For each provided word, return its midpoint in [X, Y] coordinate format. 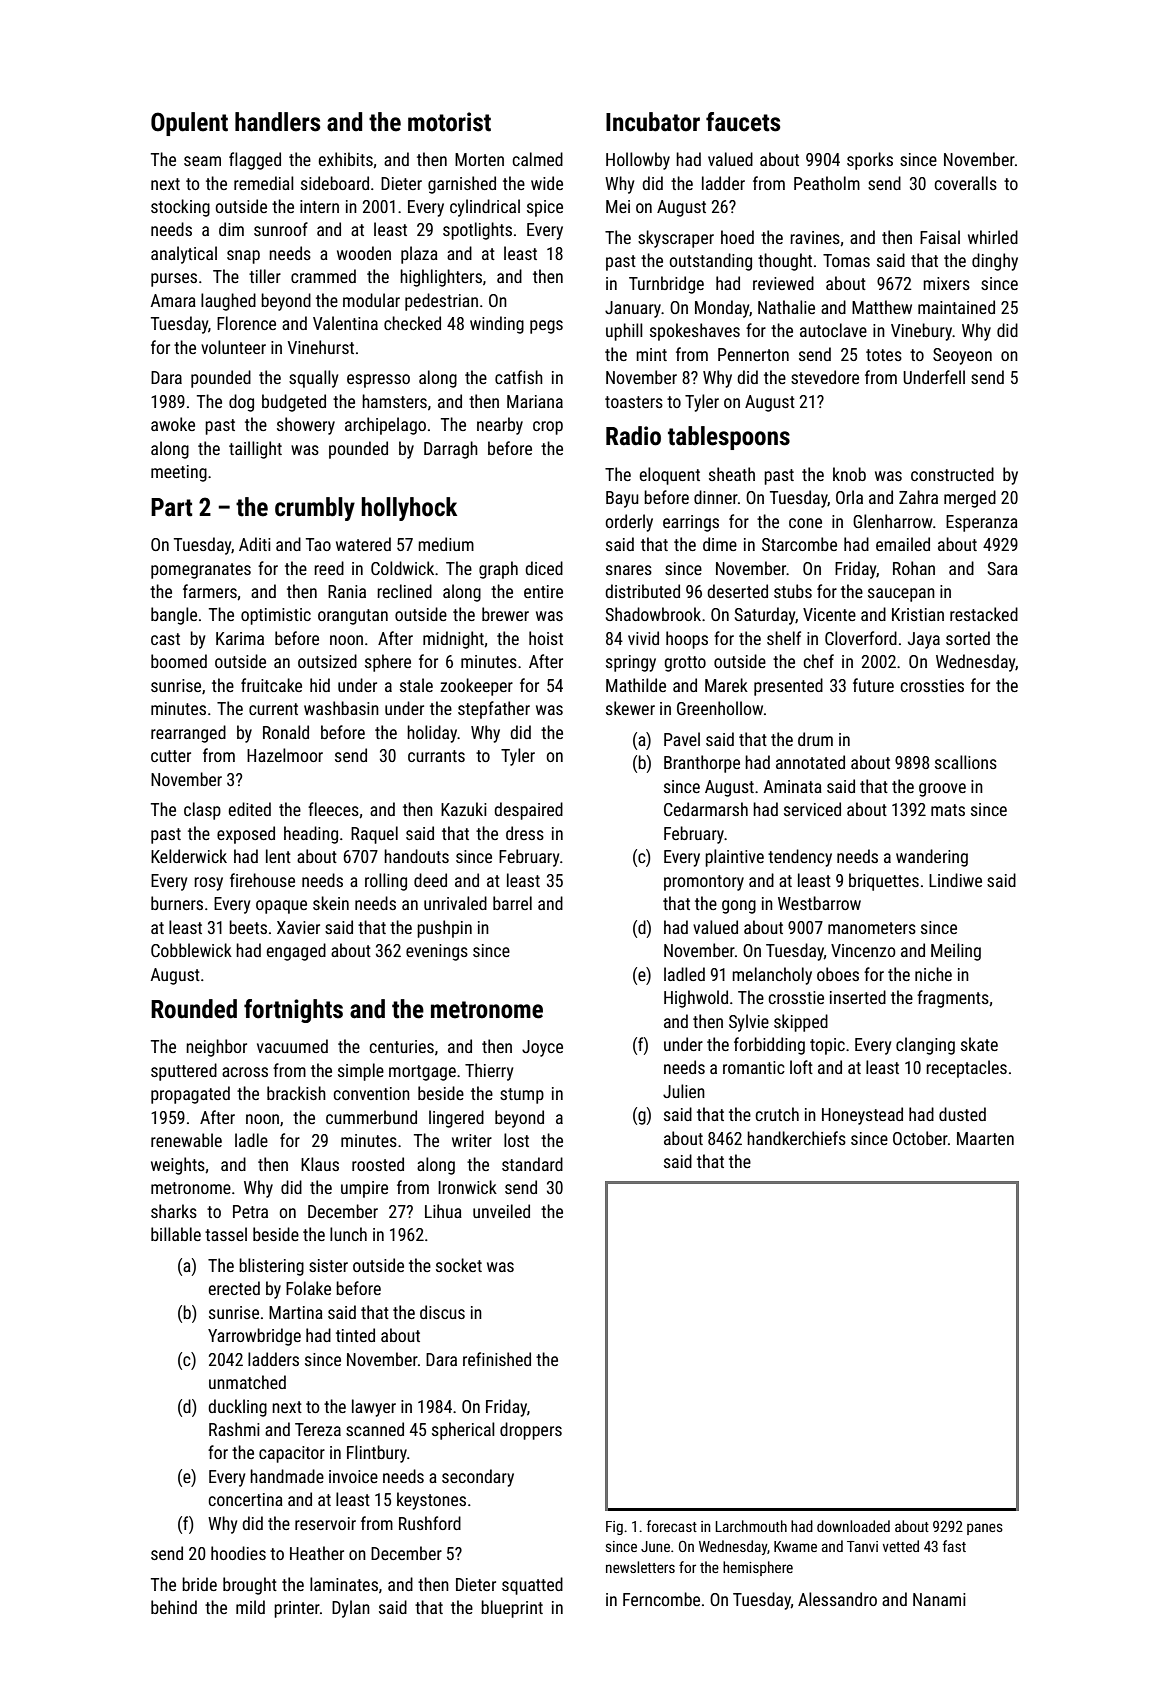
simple [361, 1072]
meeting [179, 473]
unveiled [501, 1211]
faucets [743, 122]
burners [177, 903]
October [920, 1138]
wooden [364, 253]
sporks [870, 161]
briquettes [884, 882]
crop [548, 428]
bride [199, 1584]
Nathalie [786, 307]
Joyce [542, 1048]
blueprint [512, 1609]
